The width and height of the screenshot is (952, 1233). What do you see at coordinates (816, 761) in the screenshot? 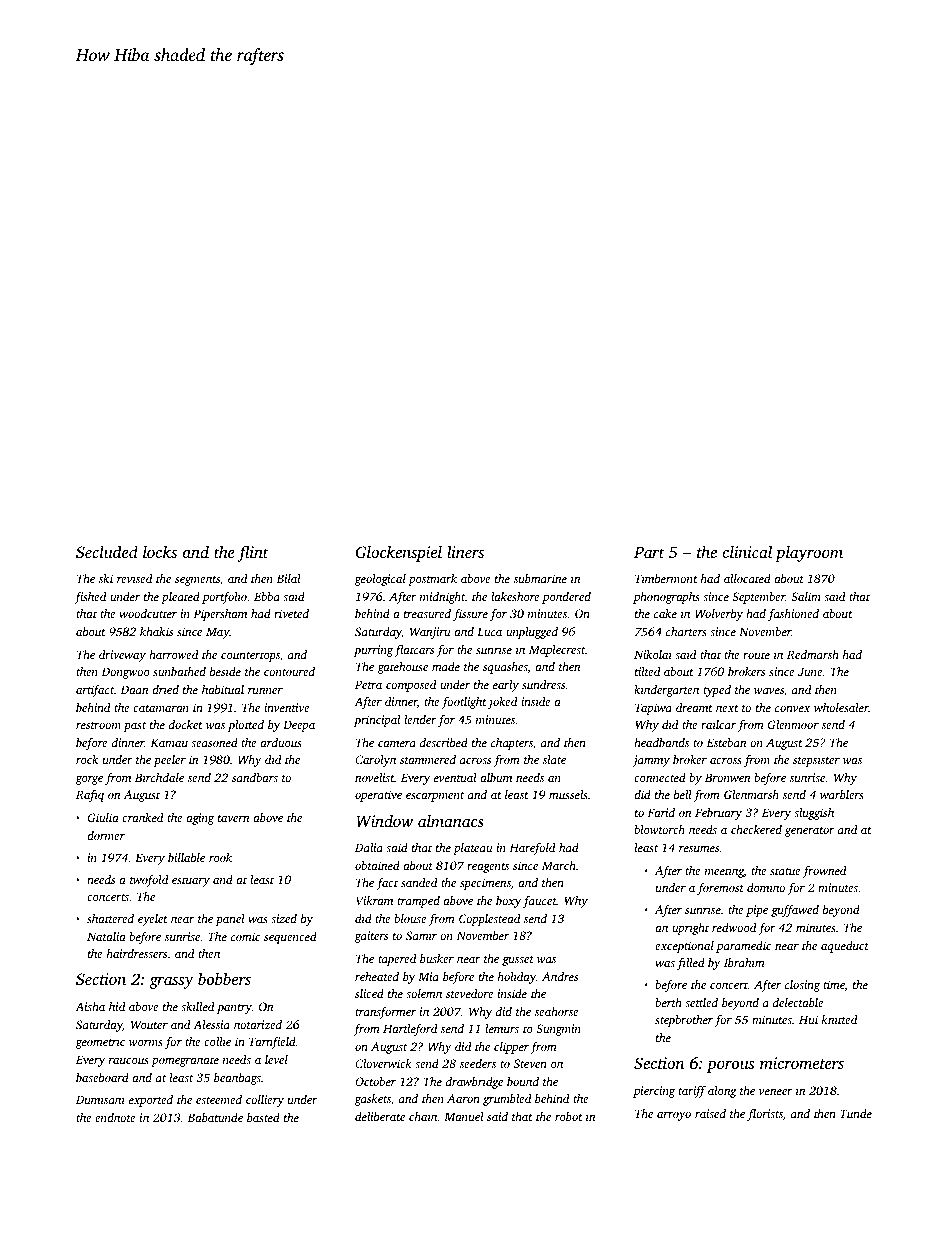
I see `stepsister` at bounding box center [816, 761].
